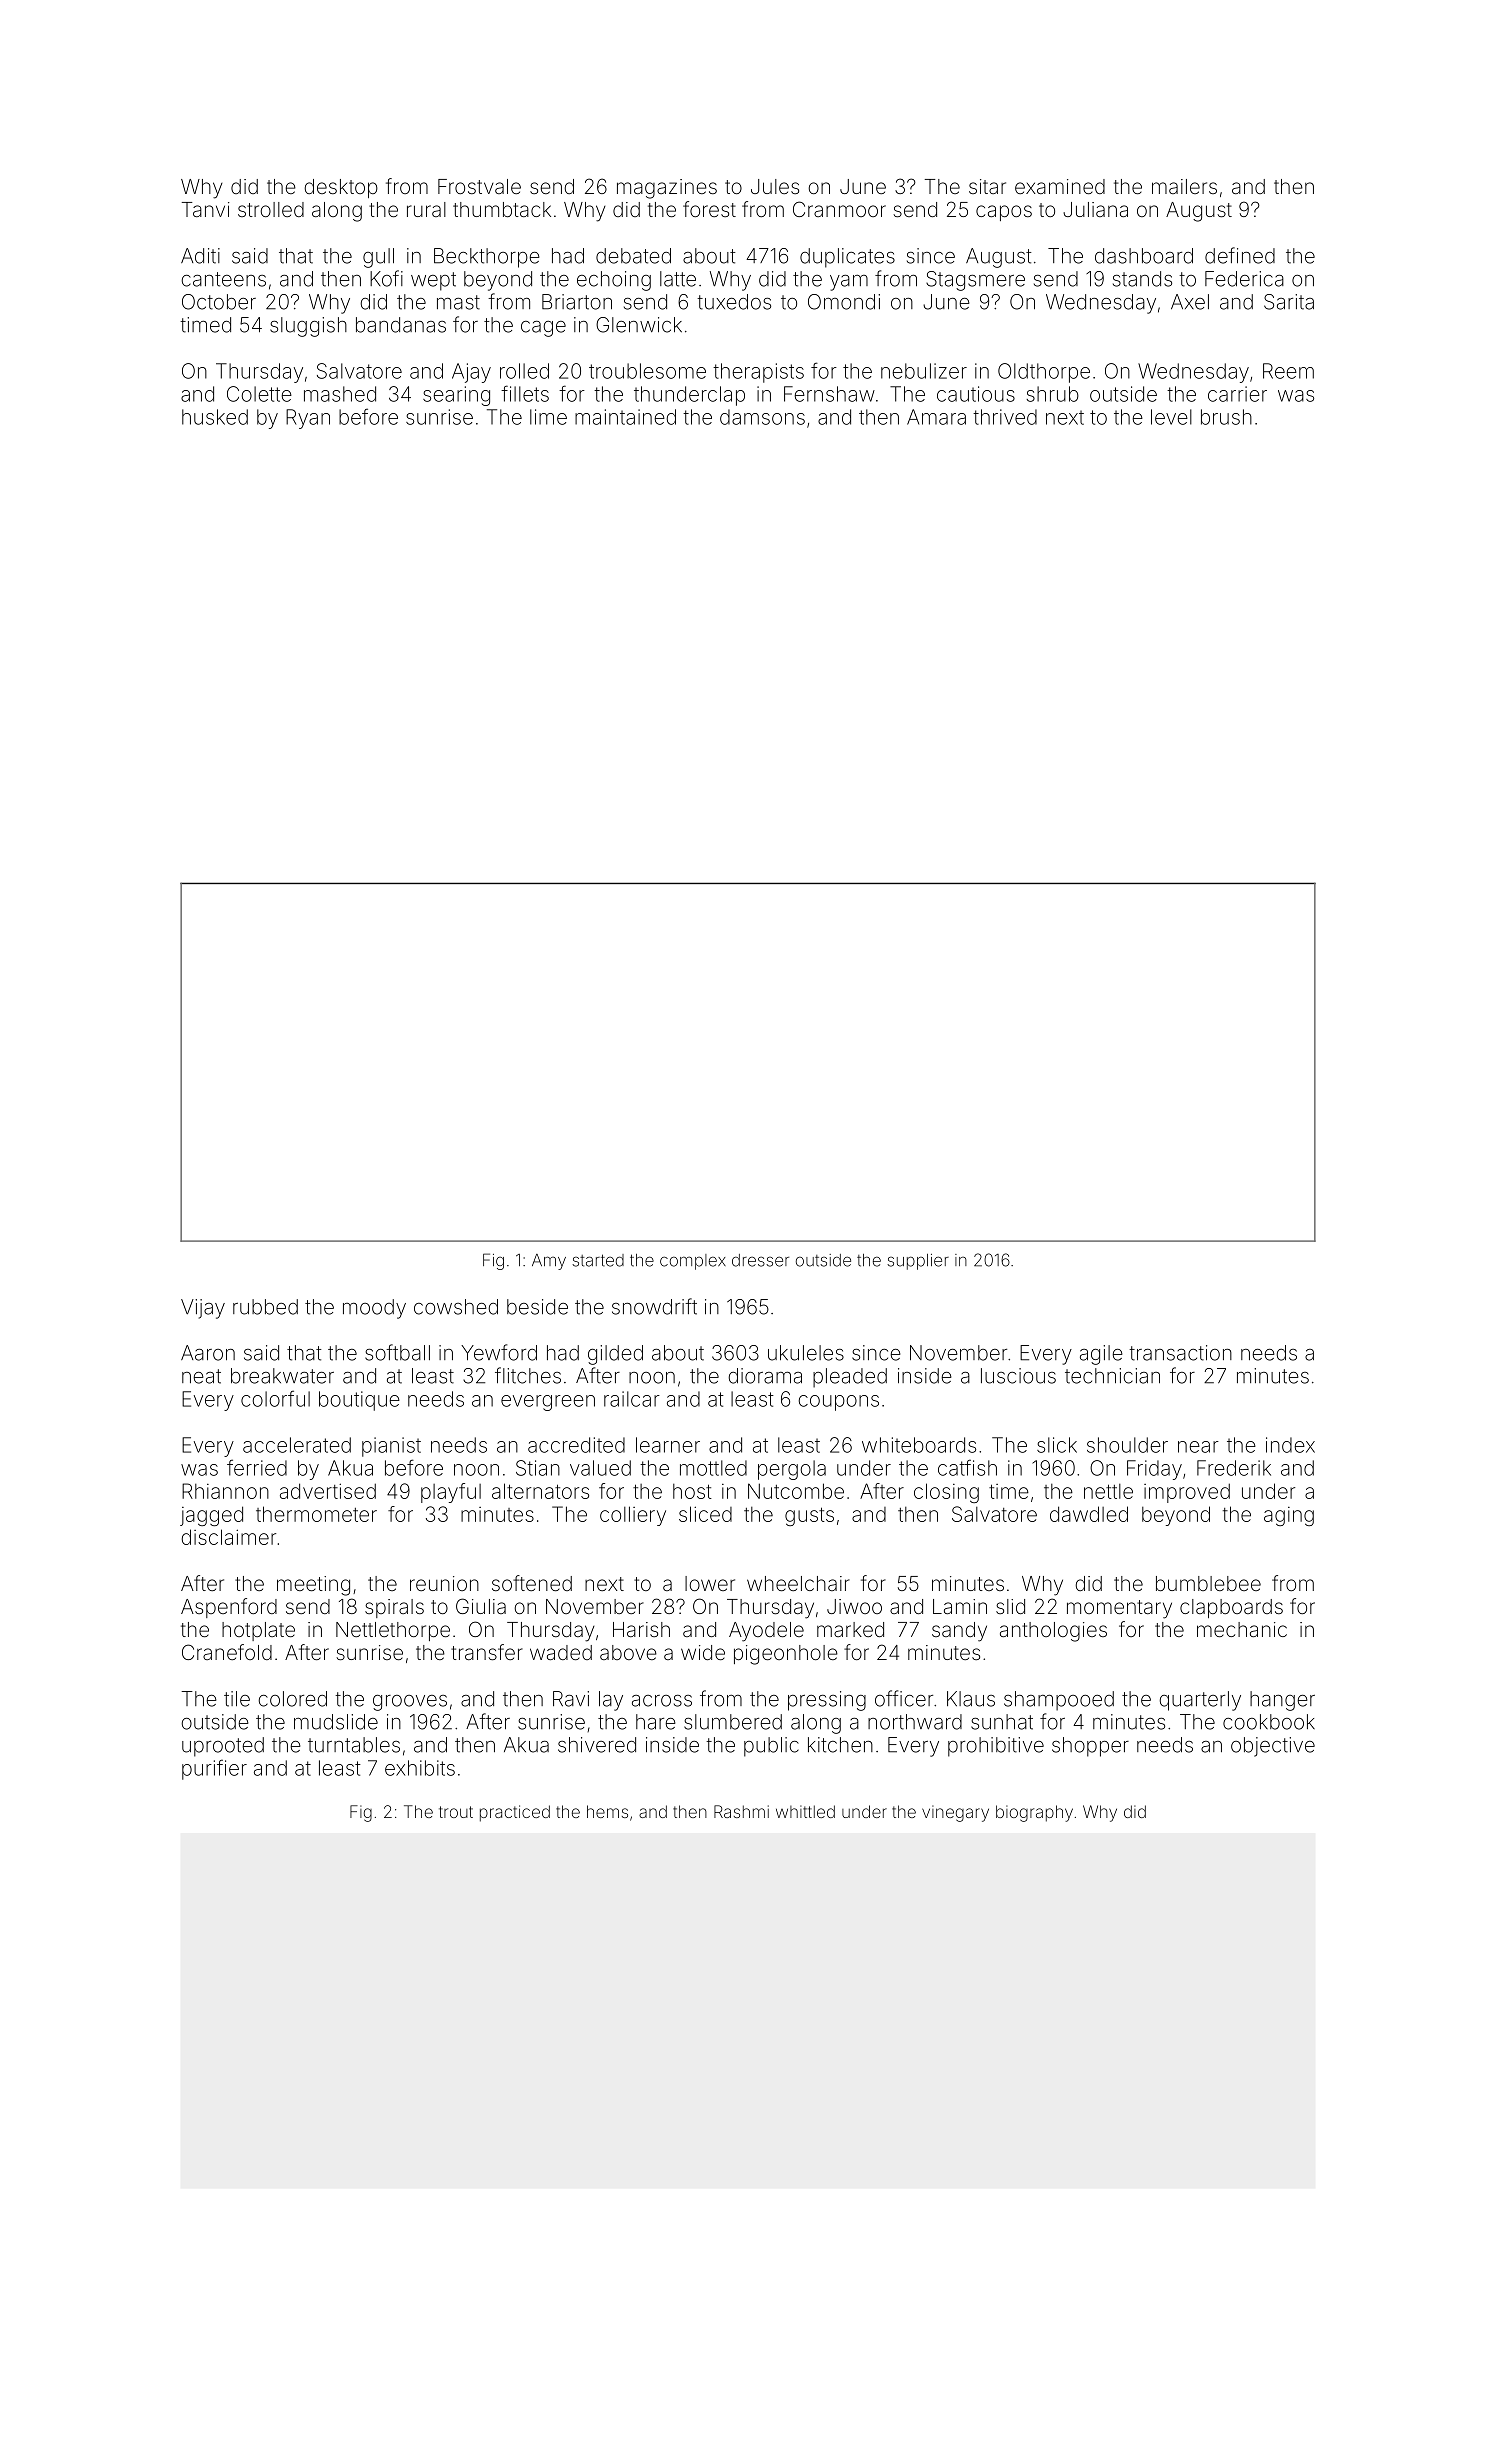  Describe the element at coordinates (1005, 417) in the document. I see `thrived` at that location.
